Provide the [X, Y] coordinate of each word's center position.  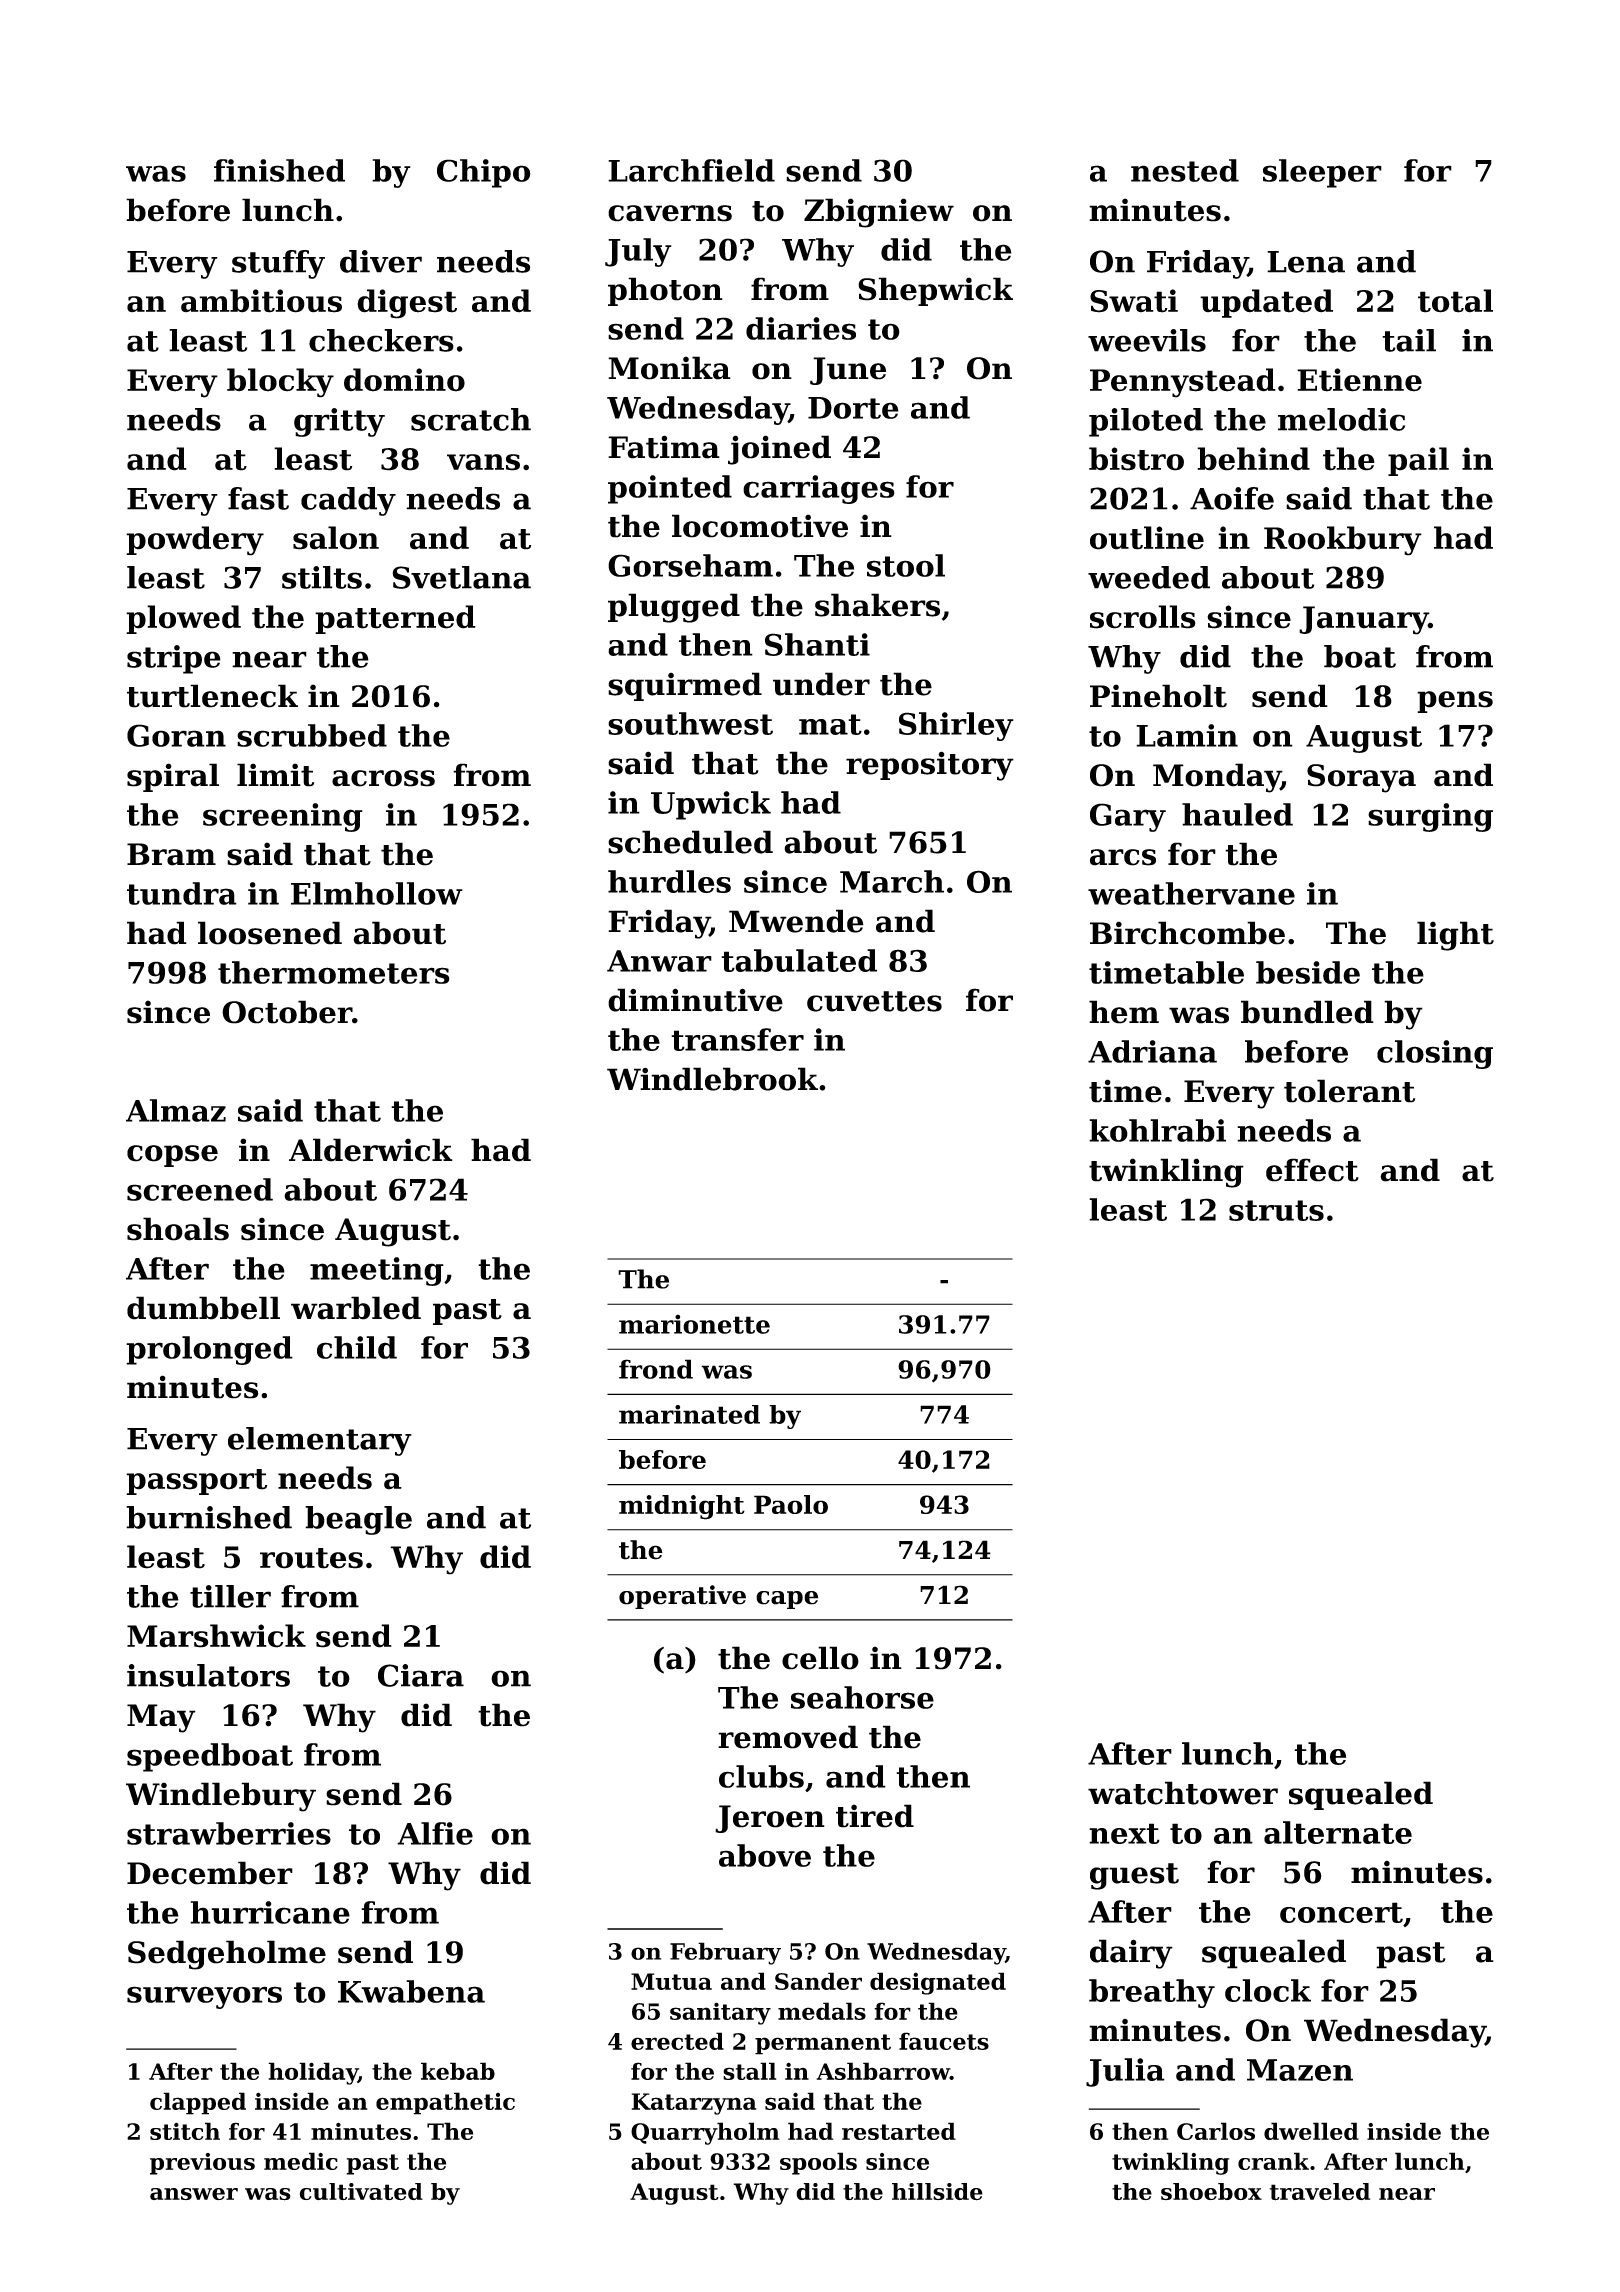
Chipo [484, 173]
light [1455, 936]
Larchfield [691, 170]
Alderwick [371, 1150]
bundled [1307, 1012]
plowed [183, 619]
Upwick [711, 805]
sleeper [1322, 173]
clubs [761, 1776]
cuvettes [874, 1001]
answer [194, 2194]
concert [1341, 1912]
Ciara [421, 1675]
